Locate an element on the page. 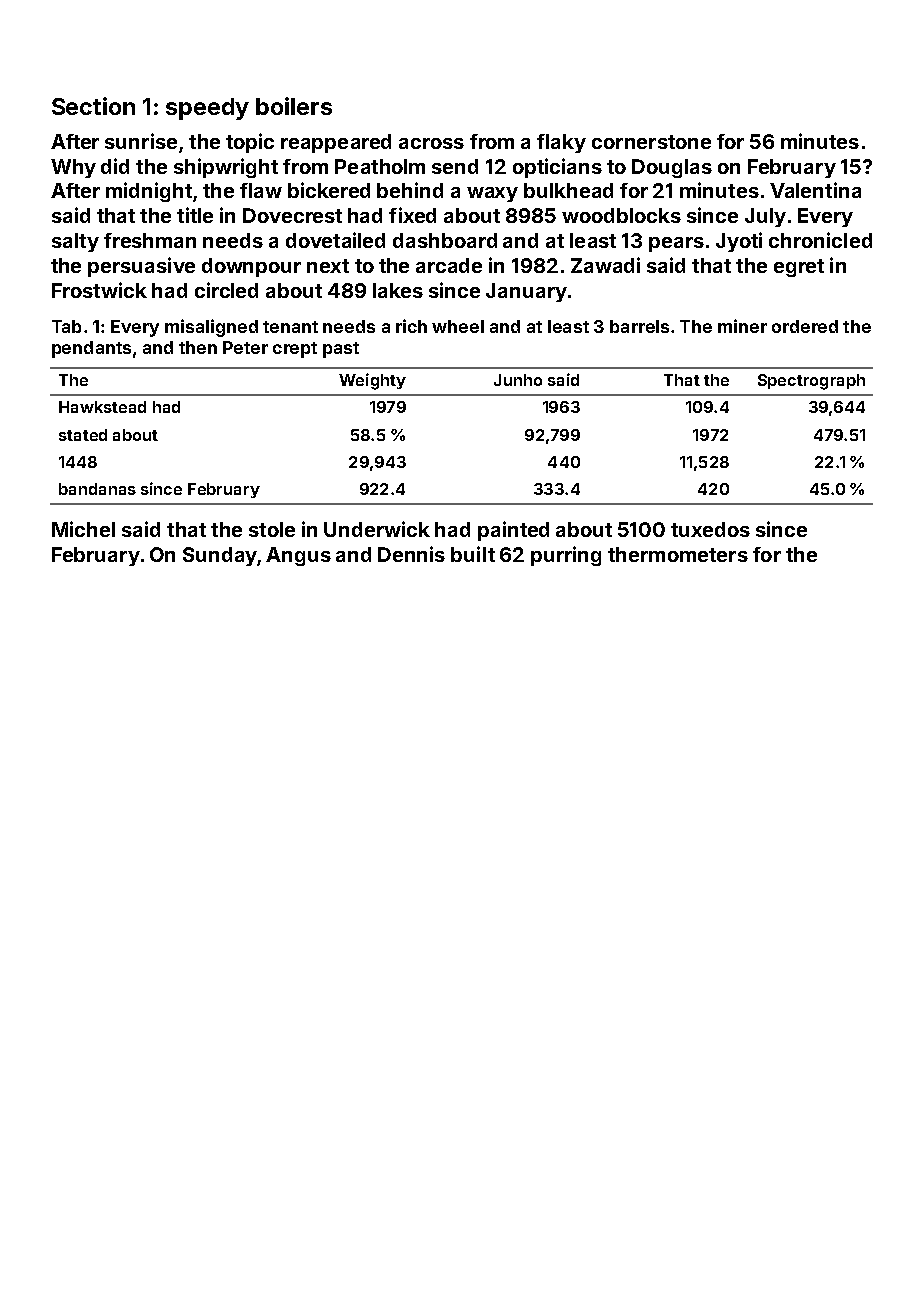 The width and height of the document is (924, 1308). chronicled is located at coordinates (820, 240).
